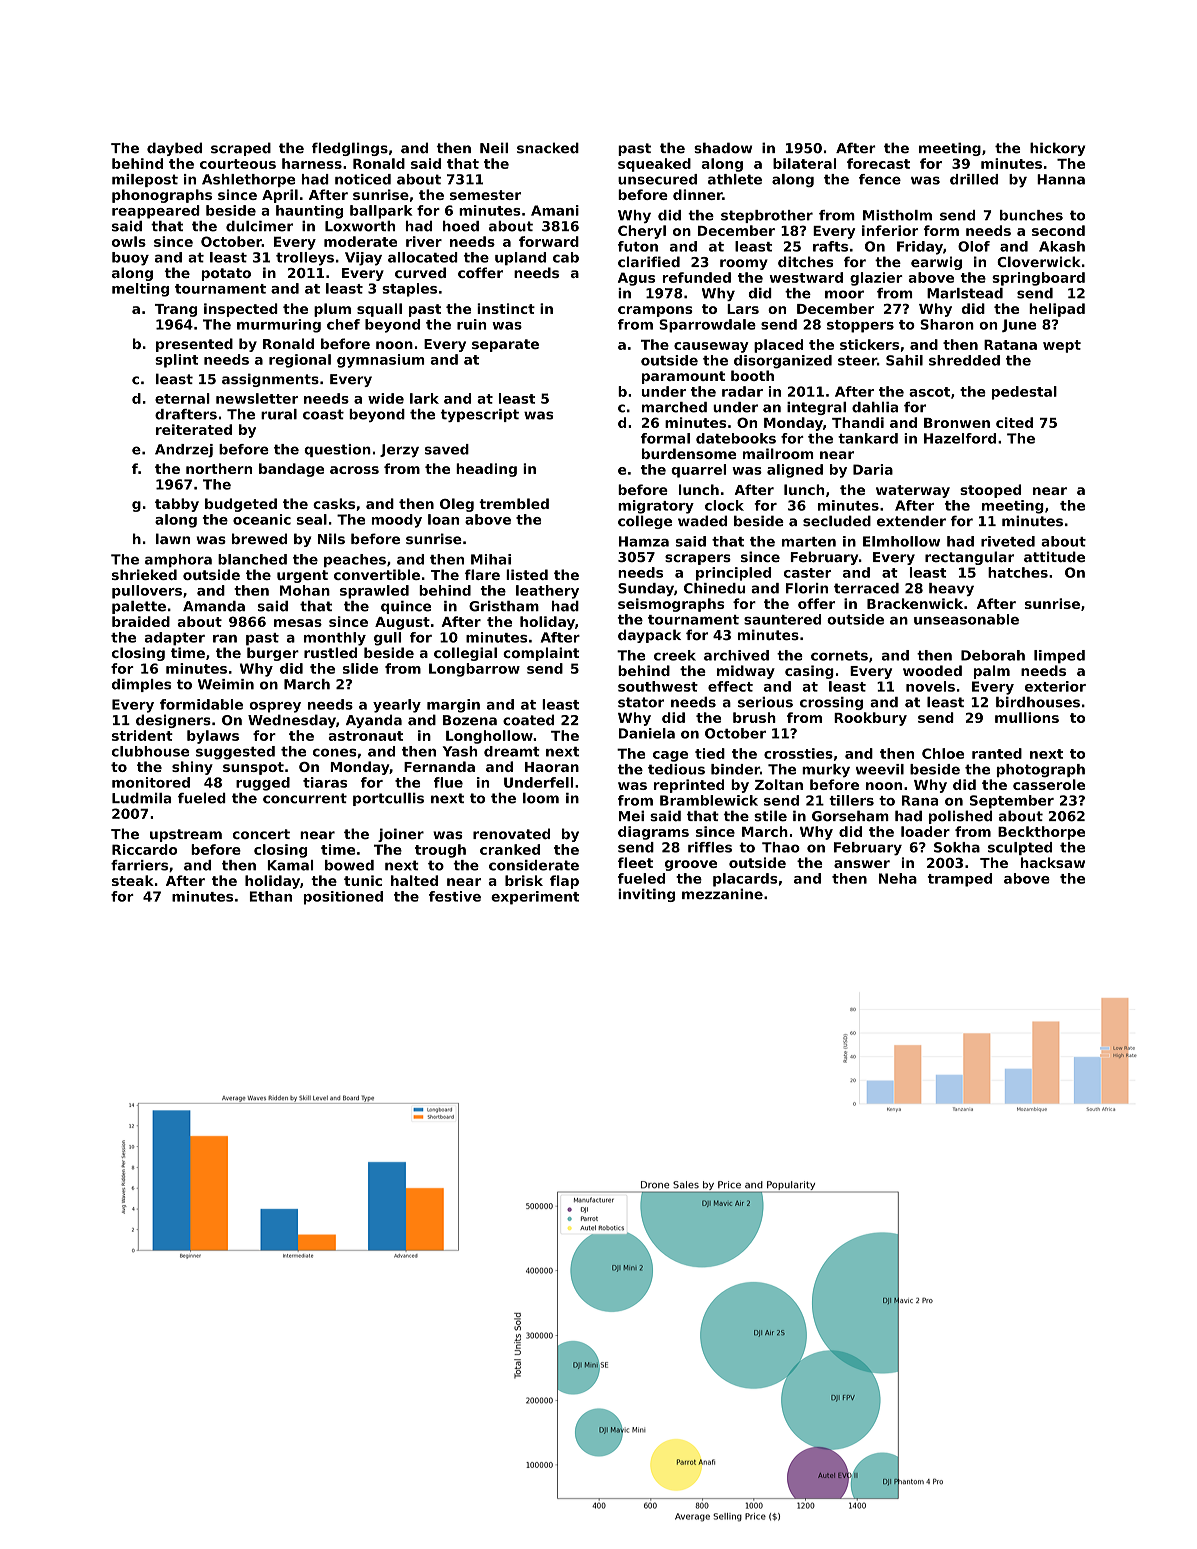 This image has height=1549, width=1197. What do you see at coordinates (875, 407) in the image?
I see `dahlia` at bounding box center [875, 407].
